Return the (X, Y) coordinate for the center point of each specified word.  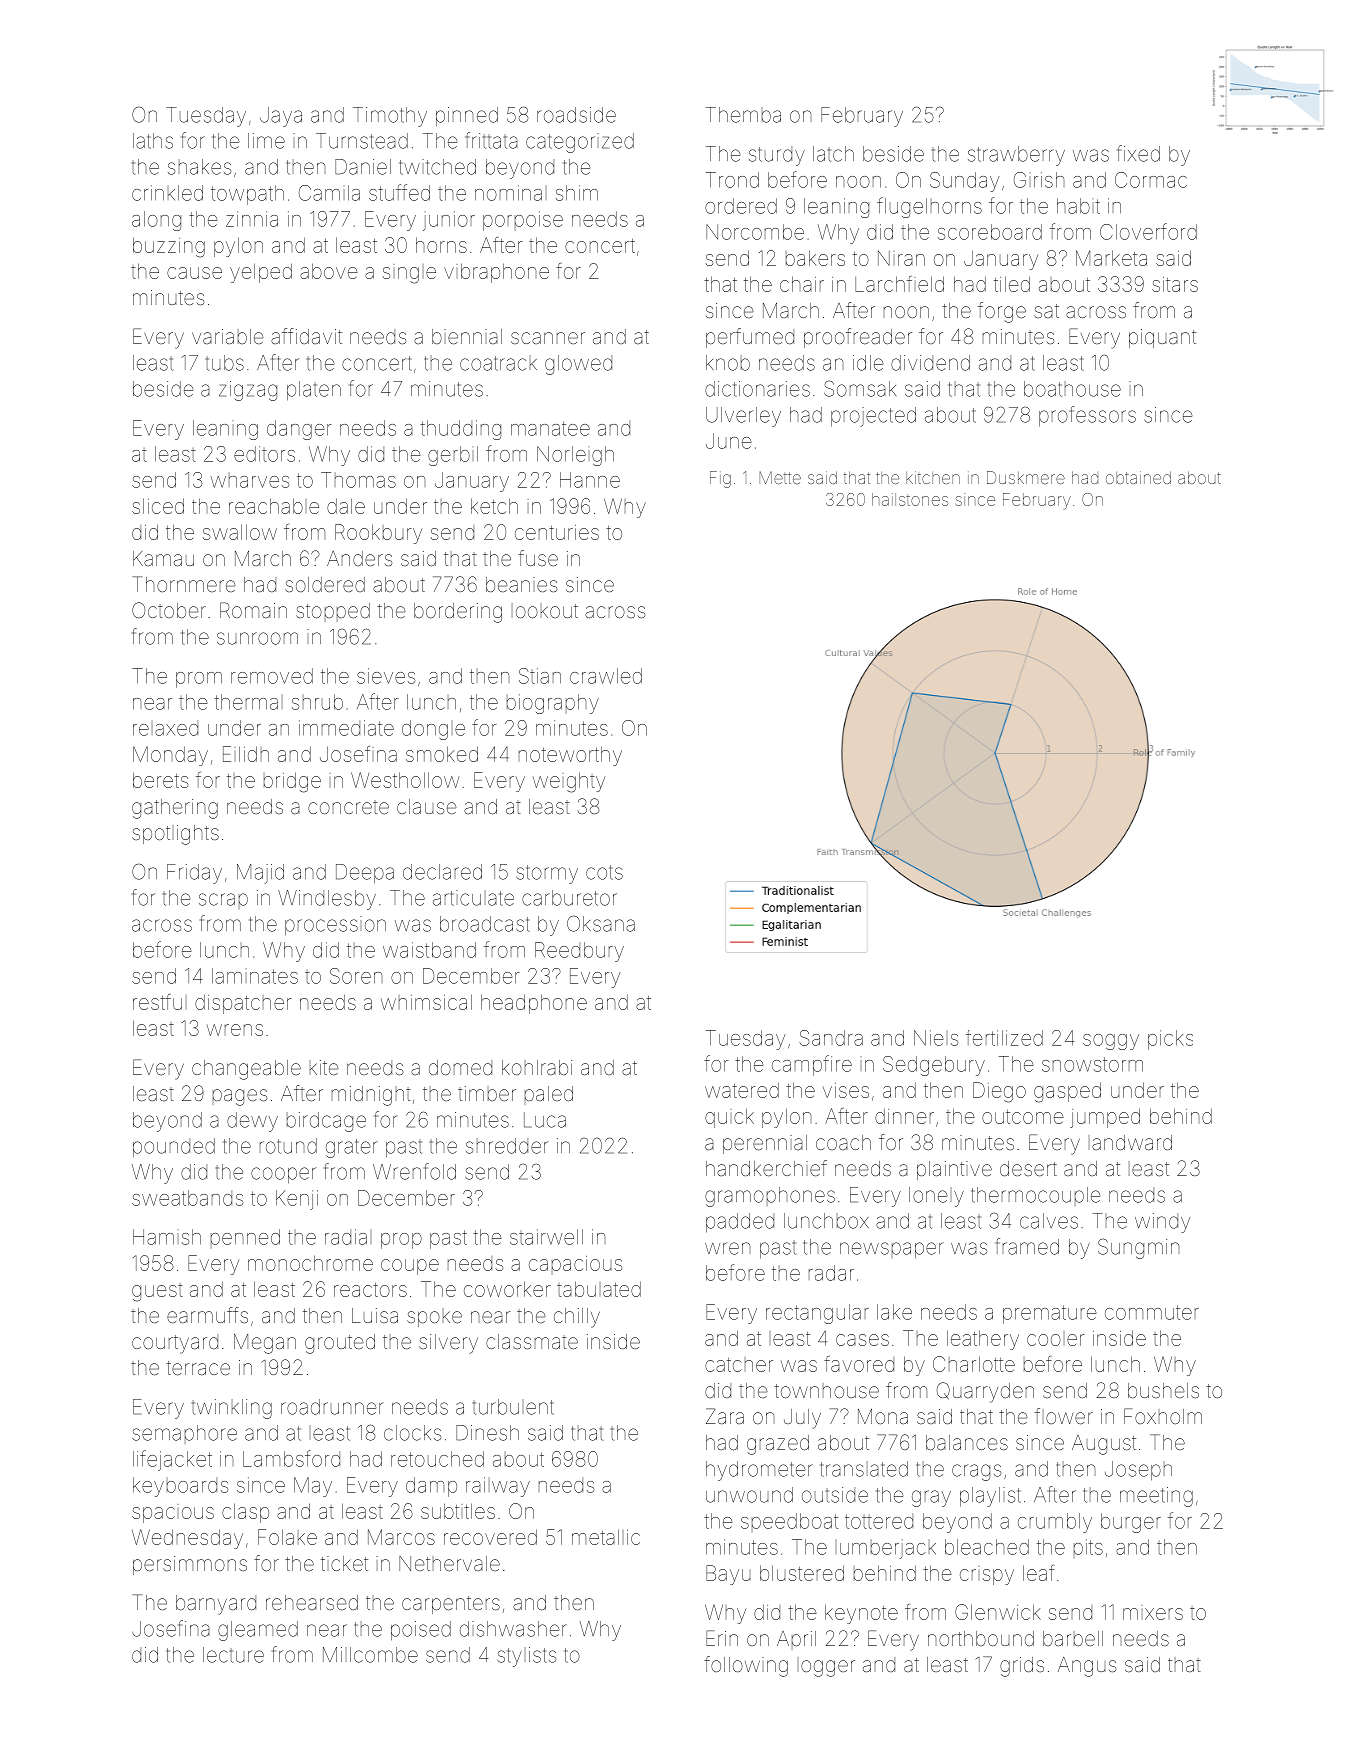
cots (604, 872)
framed (1027, 1246)
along (156, 221)
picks (1170, 1040)
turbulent (513, 1407)
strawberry (1016, 156)
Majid (260, 874)
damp (431, 1487)
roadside (576, 115)
